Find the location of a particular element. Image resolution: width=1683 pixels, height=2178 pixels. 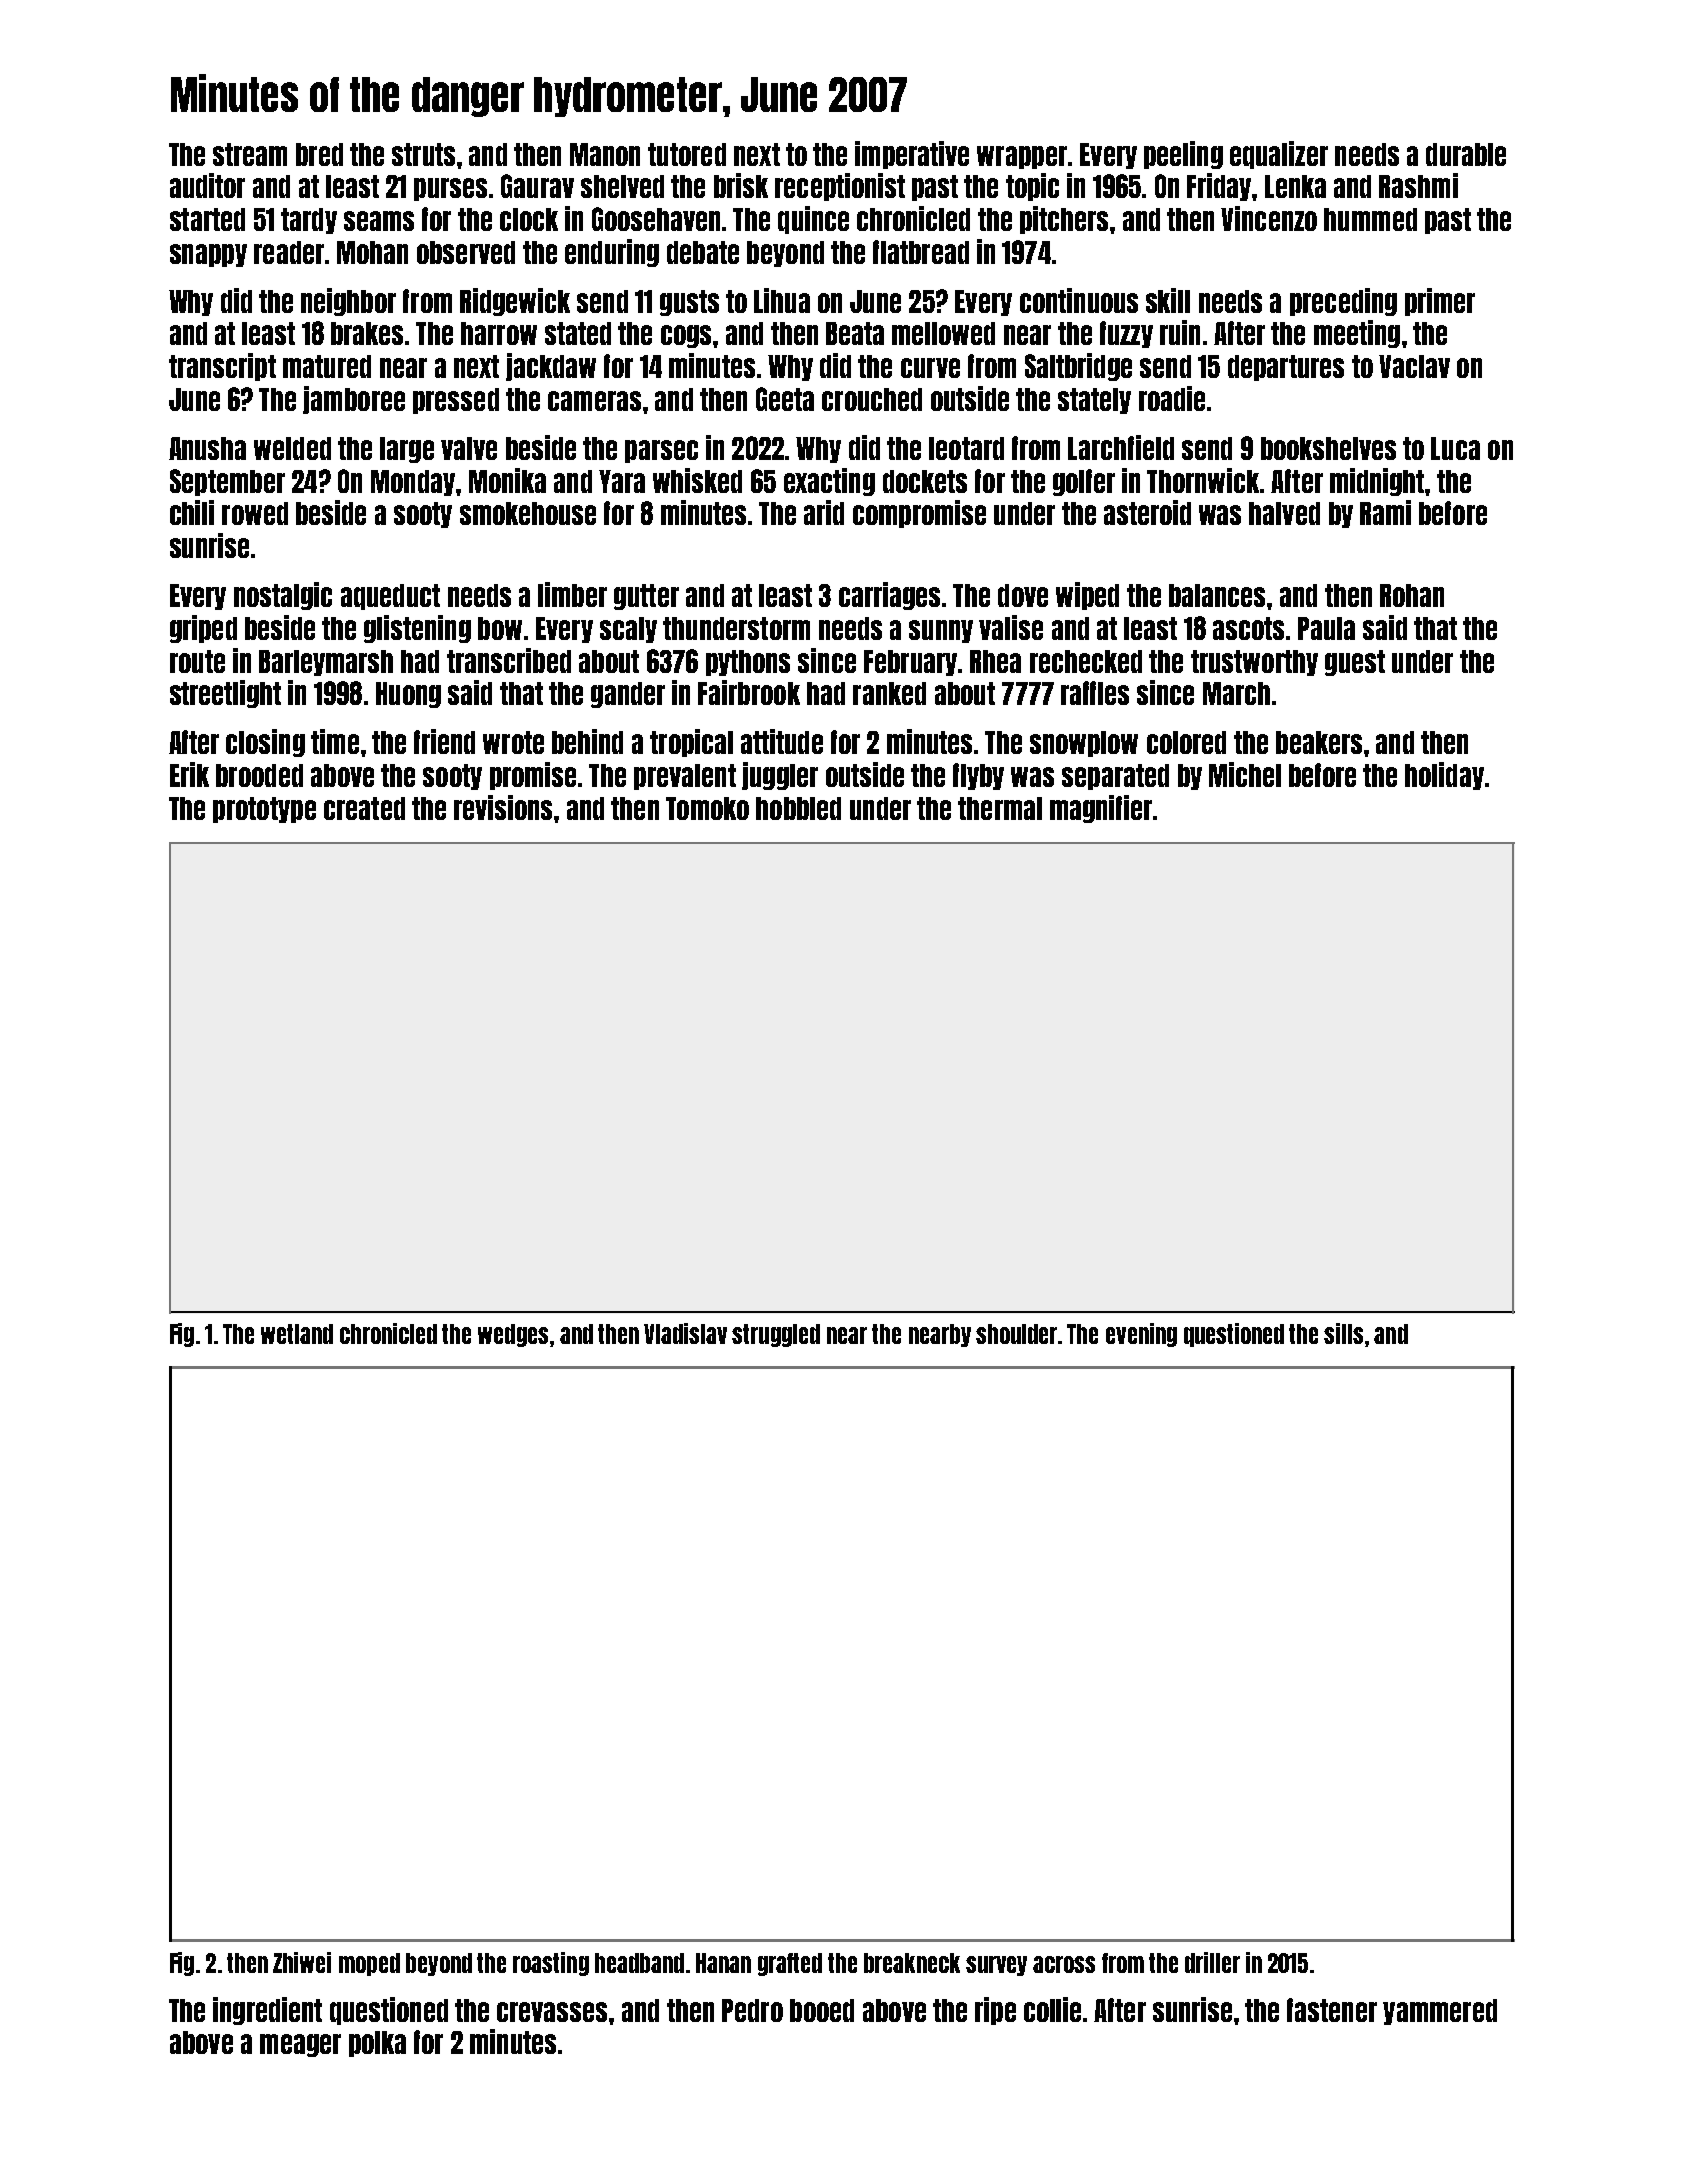

thermal is located at coordinates (1000, 808).
